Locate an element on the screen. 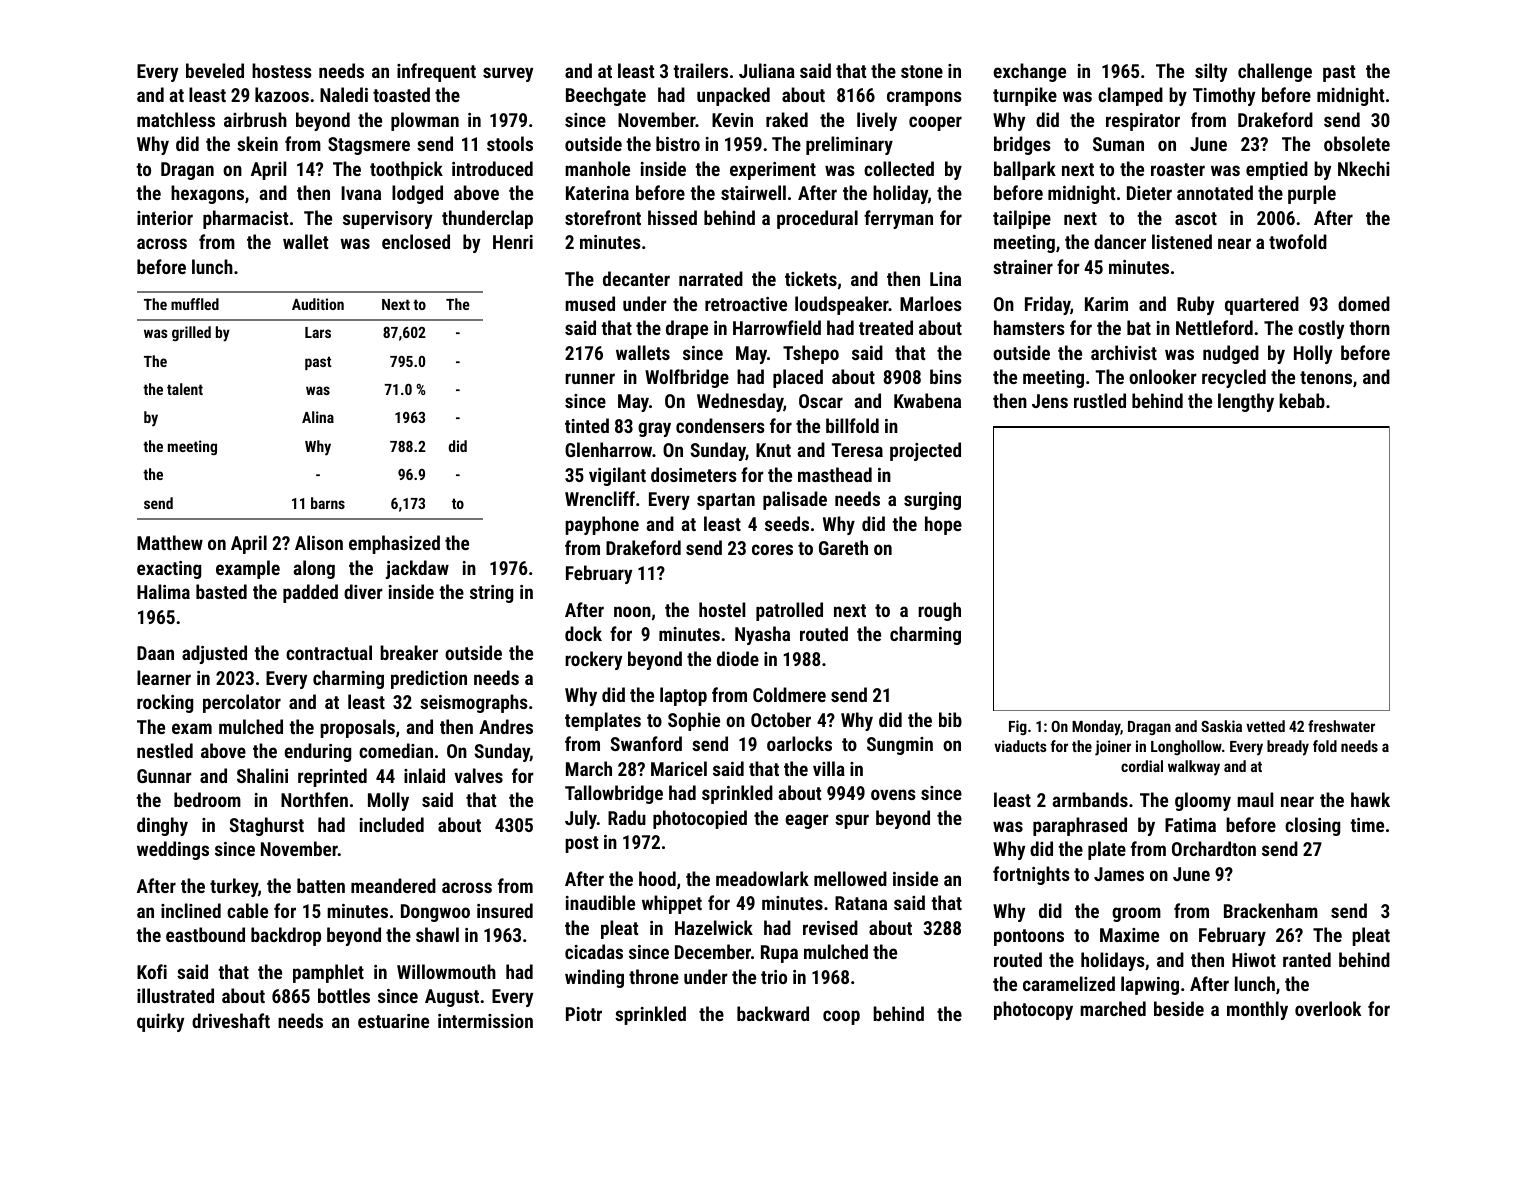 The image size is (1527, 1180). tailpipe is located at coordinates (1022, 219).
